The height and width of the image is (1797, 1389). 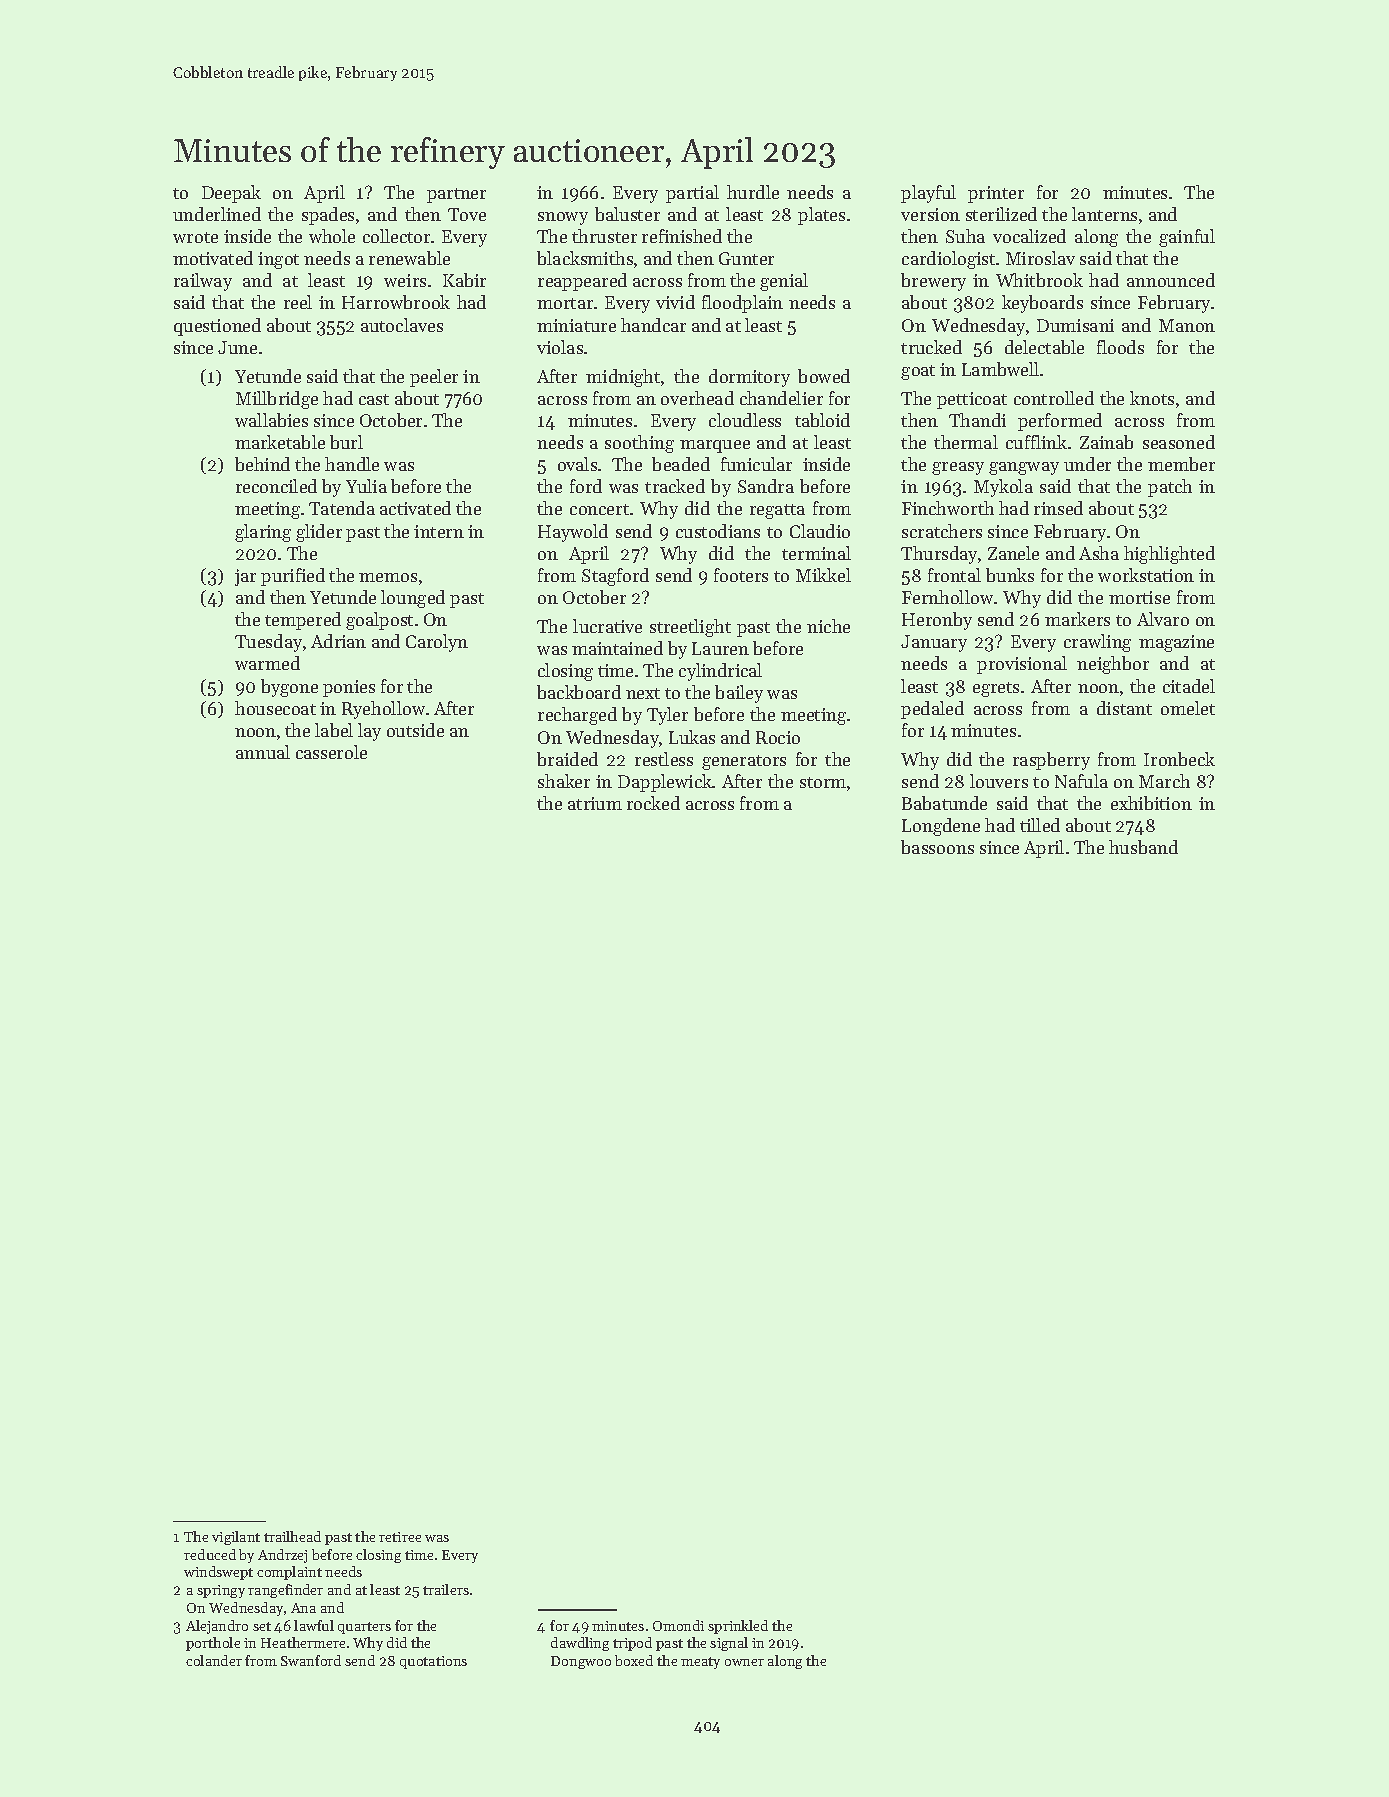 What do you see at coordinates (214, 1660) in the image?
I see `colander` at bounding box center [214, 1660].
